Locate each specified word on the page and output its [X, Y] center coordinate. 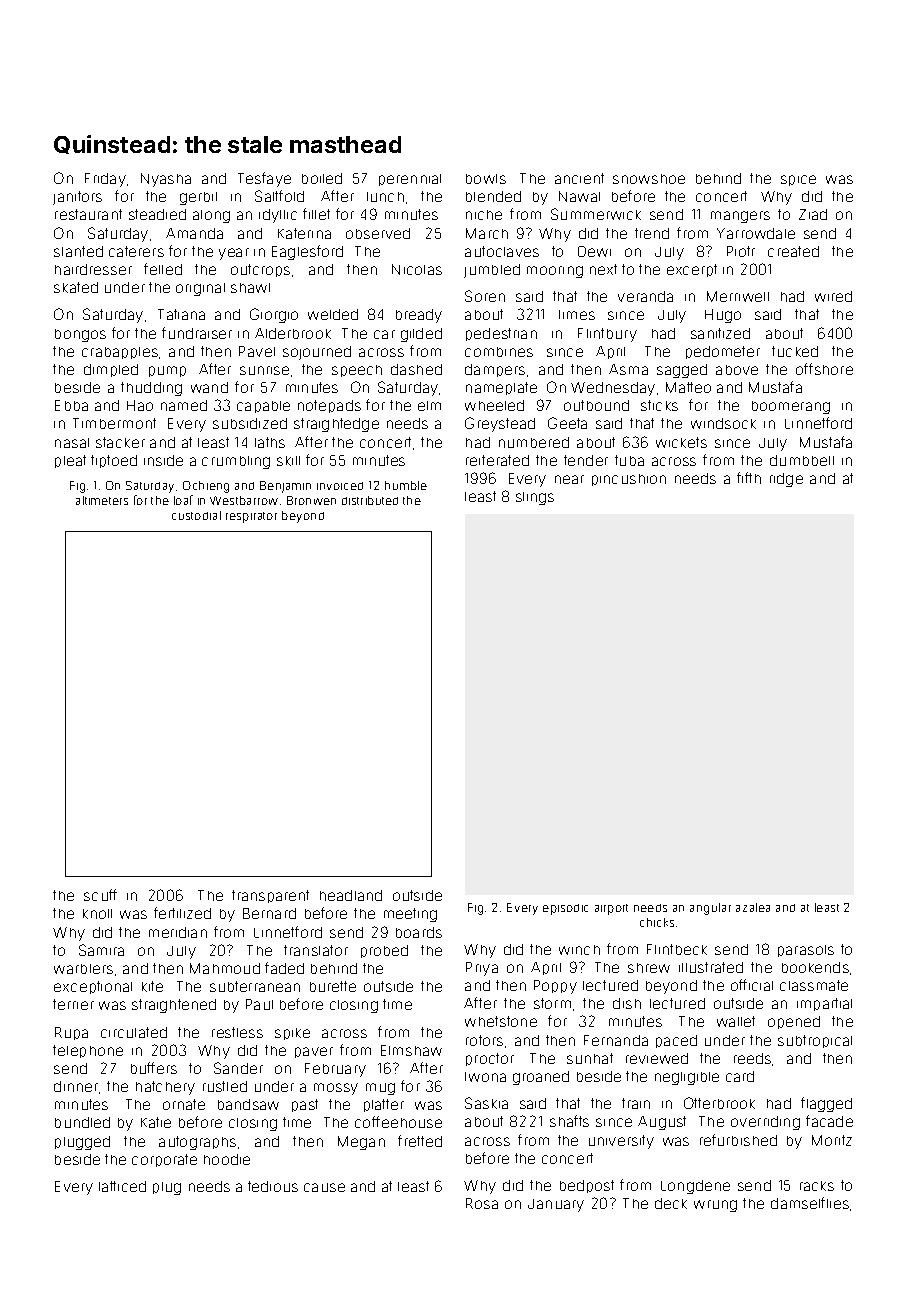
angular [710, 909]
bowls [486, 179]
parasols [806, 951]
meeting [410, 915]
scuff [100, 895]
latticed [122, 1186]
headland [351, 895]
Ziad [813, 214]
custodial [196, 515]
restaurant [88, 214]
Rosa [482, 1203]
